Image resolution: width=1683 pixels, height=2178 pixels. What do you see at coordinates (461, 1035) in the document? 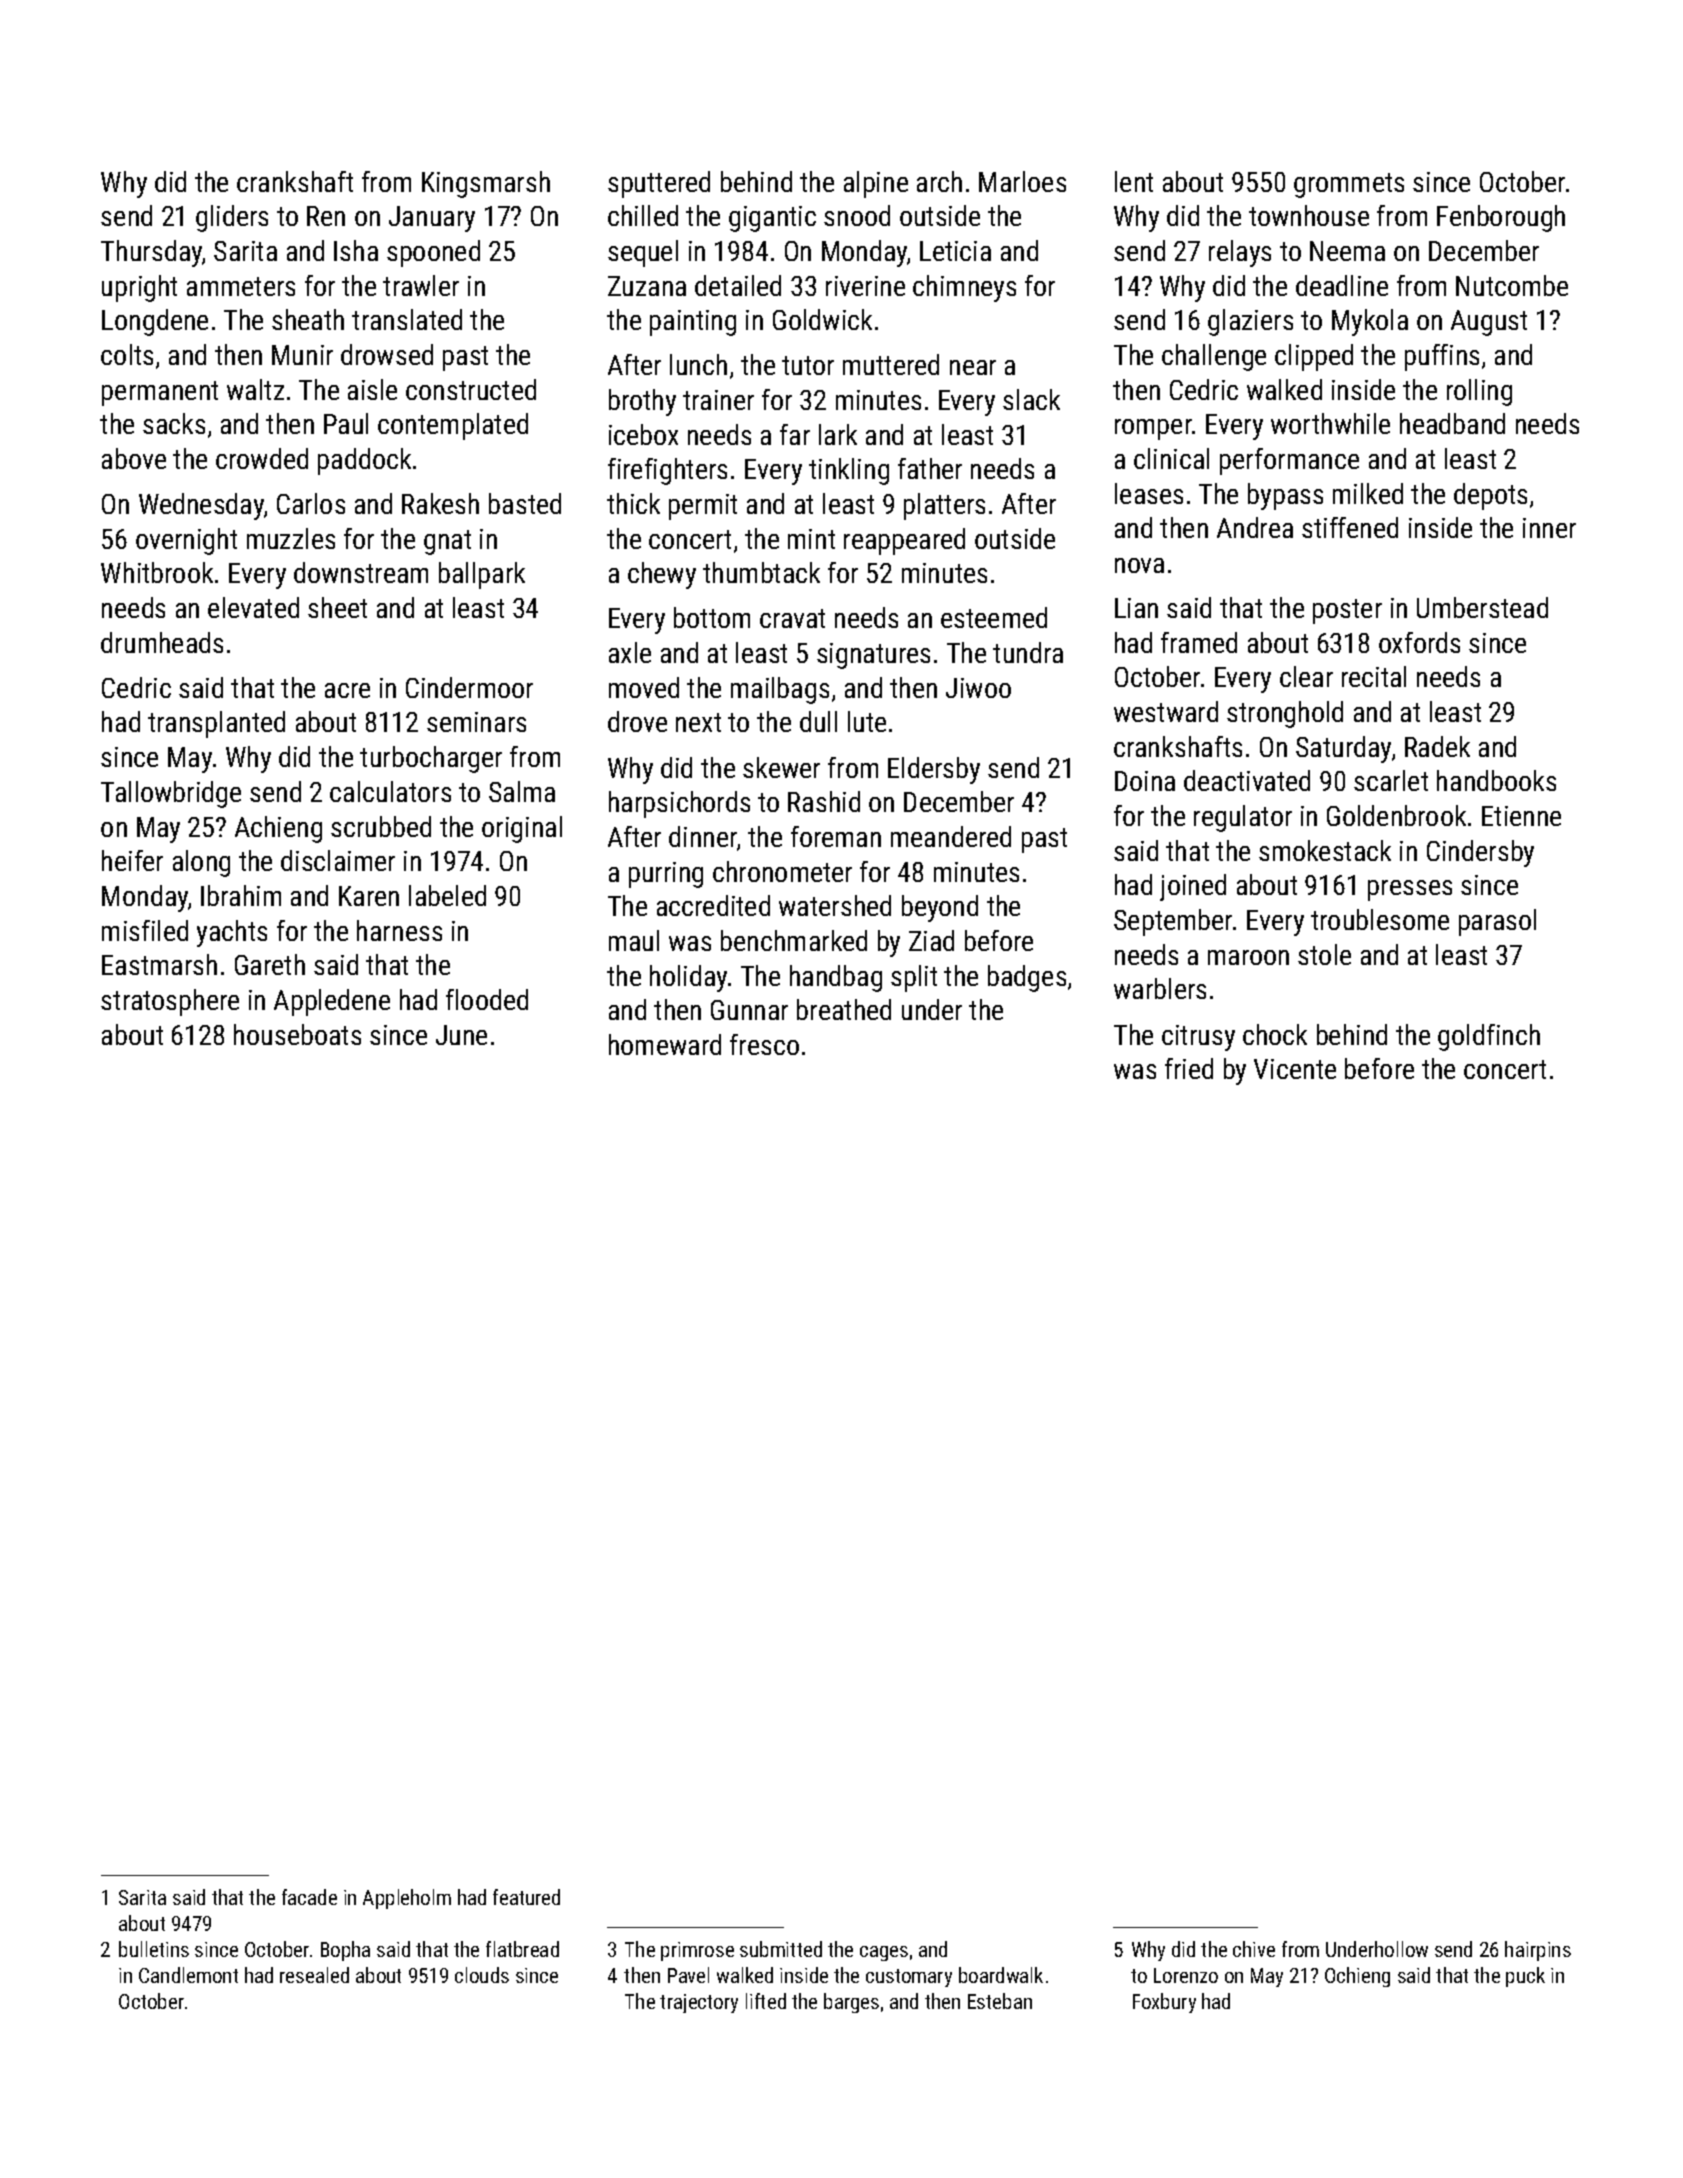
I see `June` at bounding box center [461, 1035].
